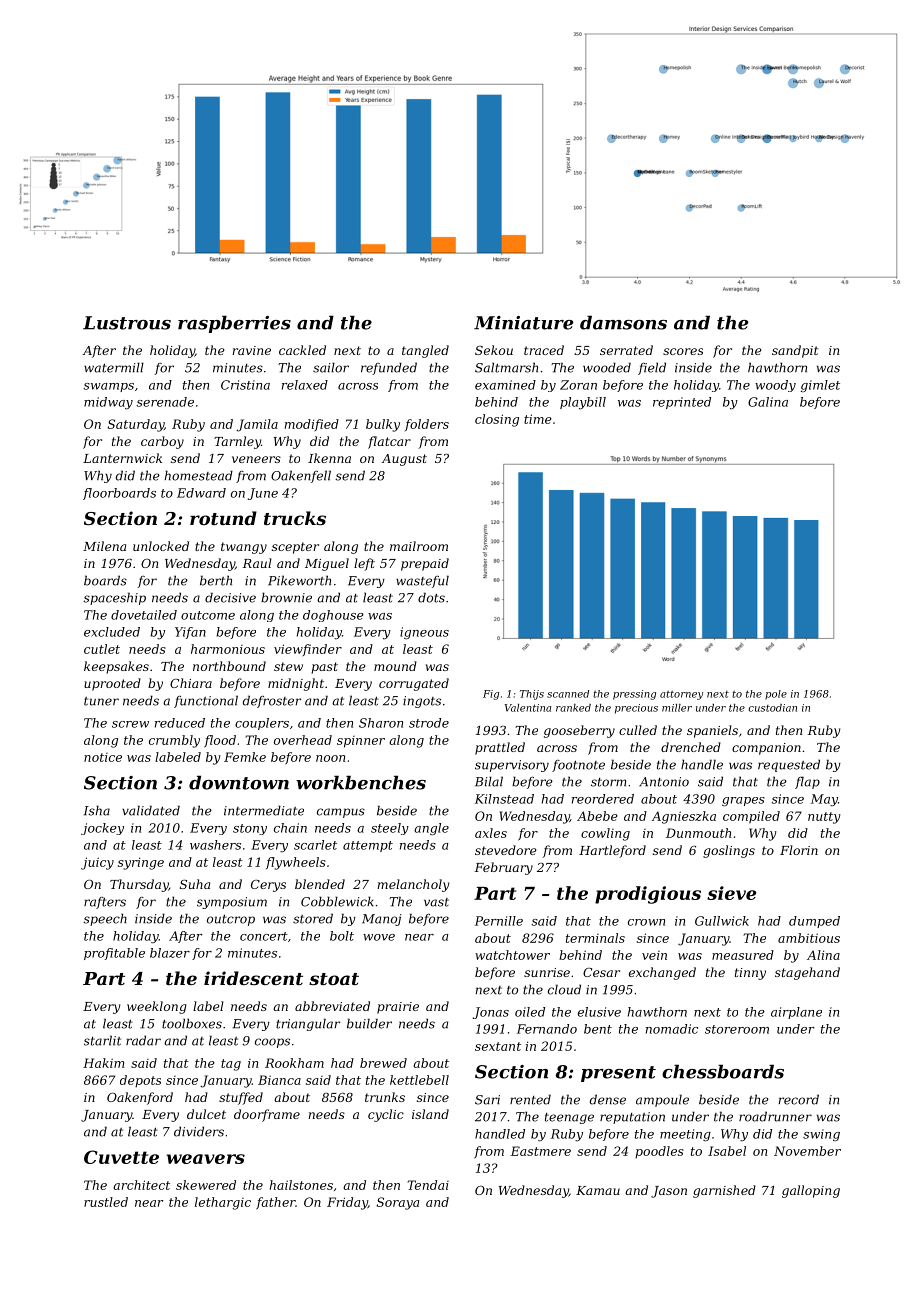 This image has height=1314, width=924. I want to click on watermill, so click(114, 367).
